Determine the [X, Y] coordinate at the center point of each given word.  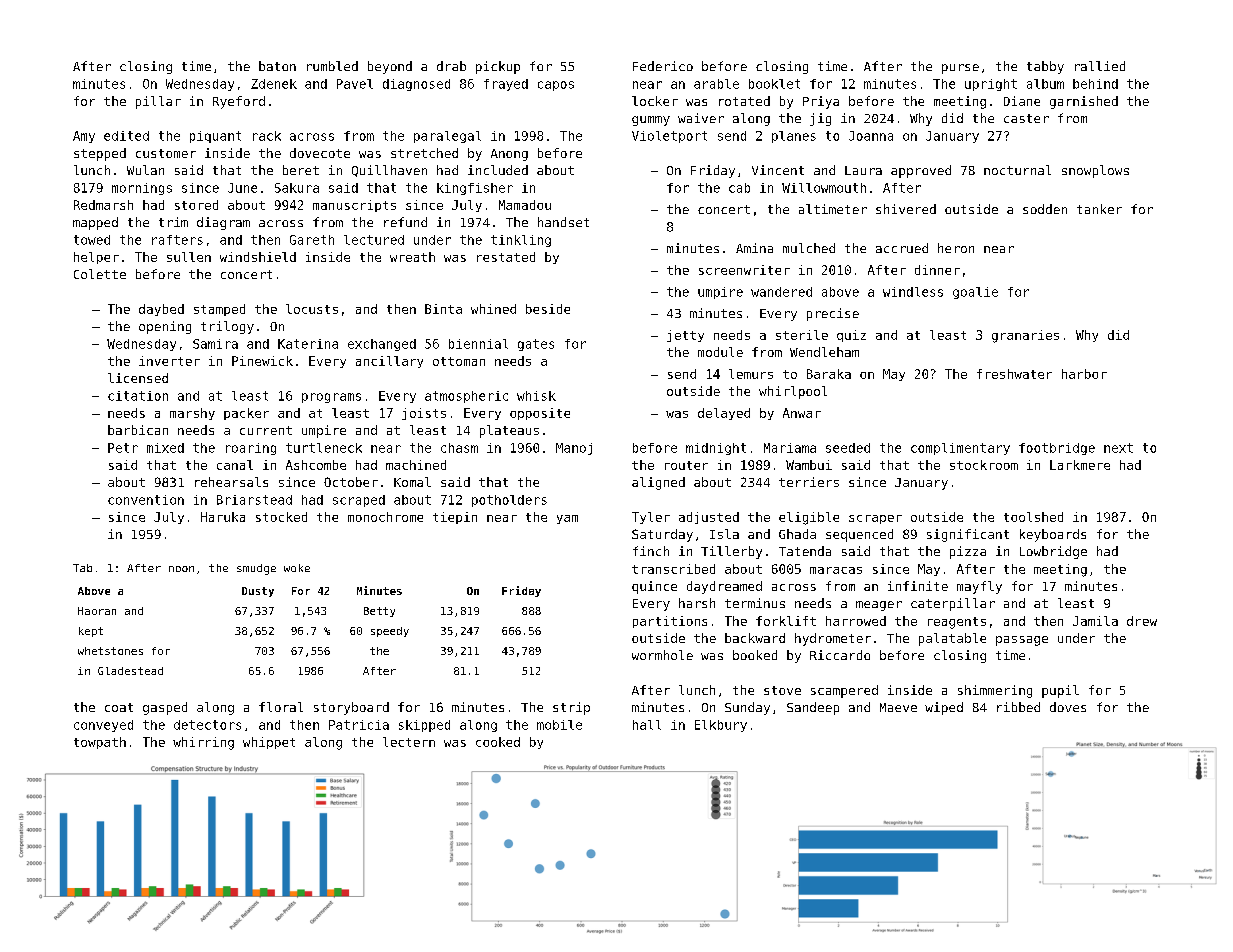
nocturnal [1017, 170]
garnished [1084, 102]
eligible [809, 518]
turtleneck [324, 448]
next [1118, 448]
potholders [509, 501]
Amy [84, 137]
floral [281, 707]
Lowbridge [1053, 552]
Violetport [669, 137]
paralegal [447, 137]
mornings [142, 189]
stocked [281, 517]
